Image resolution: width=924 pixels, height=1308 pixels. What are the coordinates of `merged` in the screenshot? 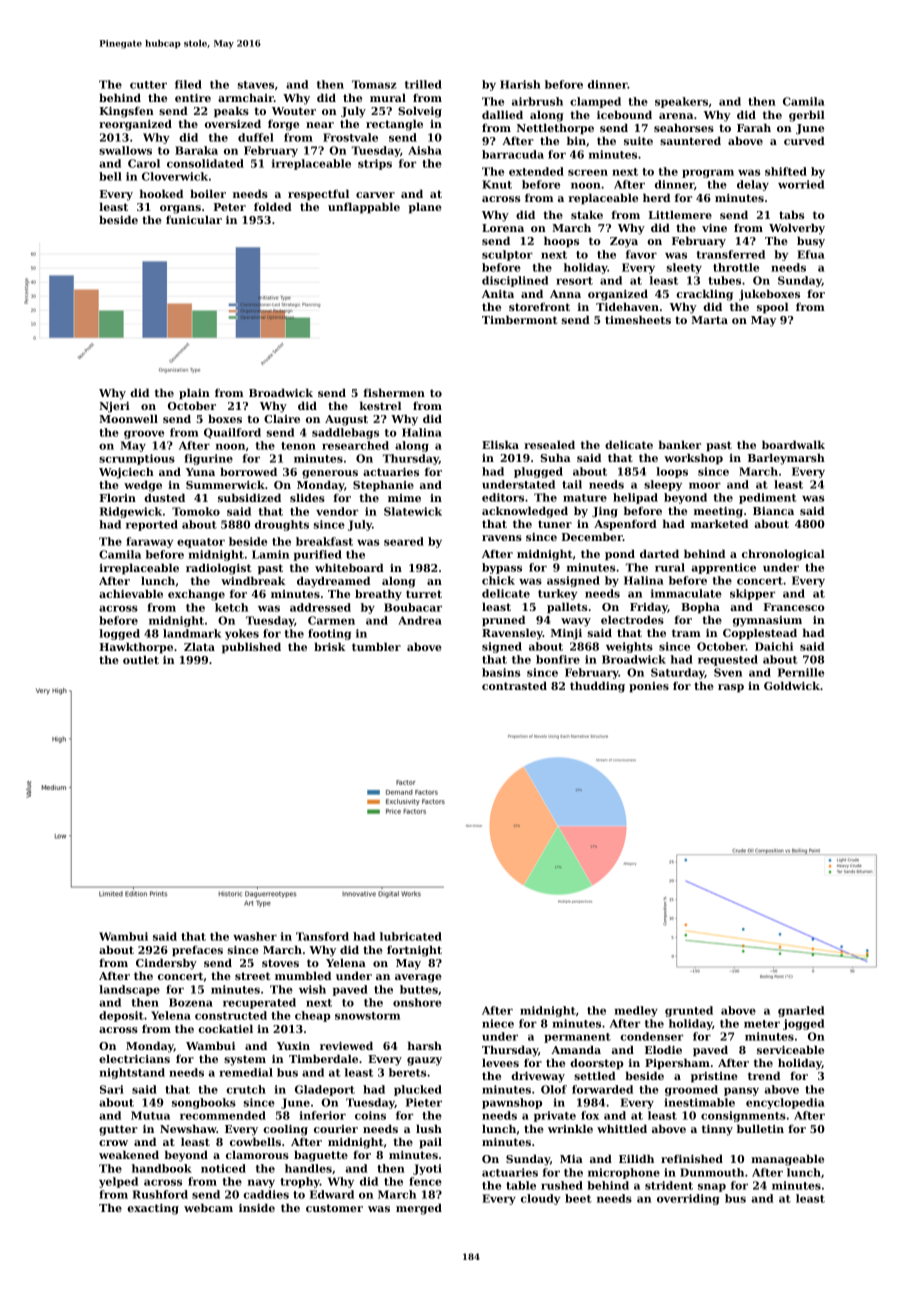 It's located at (419, 1209).
